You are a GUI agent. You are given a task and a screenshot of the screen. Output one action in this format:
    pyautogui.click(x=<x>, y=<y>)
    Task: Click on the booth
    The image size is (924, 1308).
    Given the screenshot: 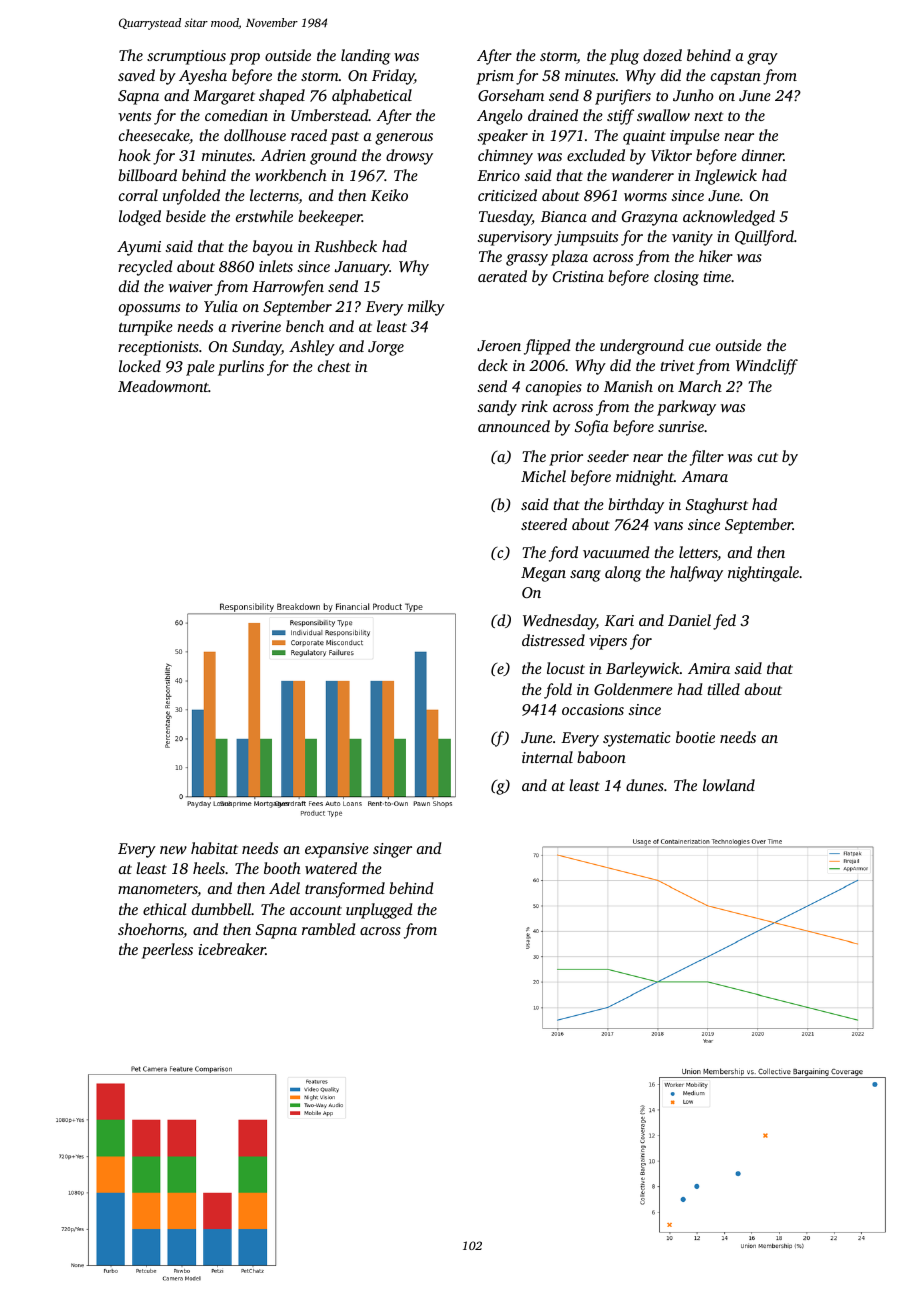 What is the action you would take?
    pyautogui.click(x=282, y=868)
